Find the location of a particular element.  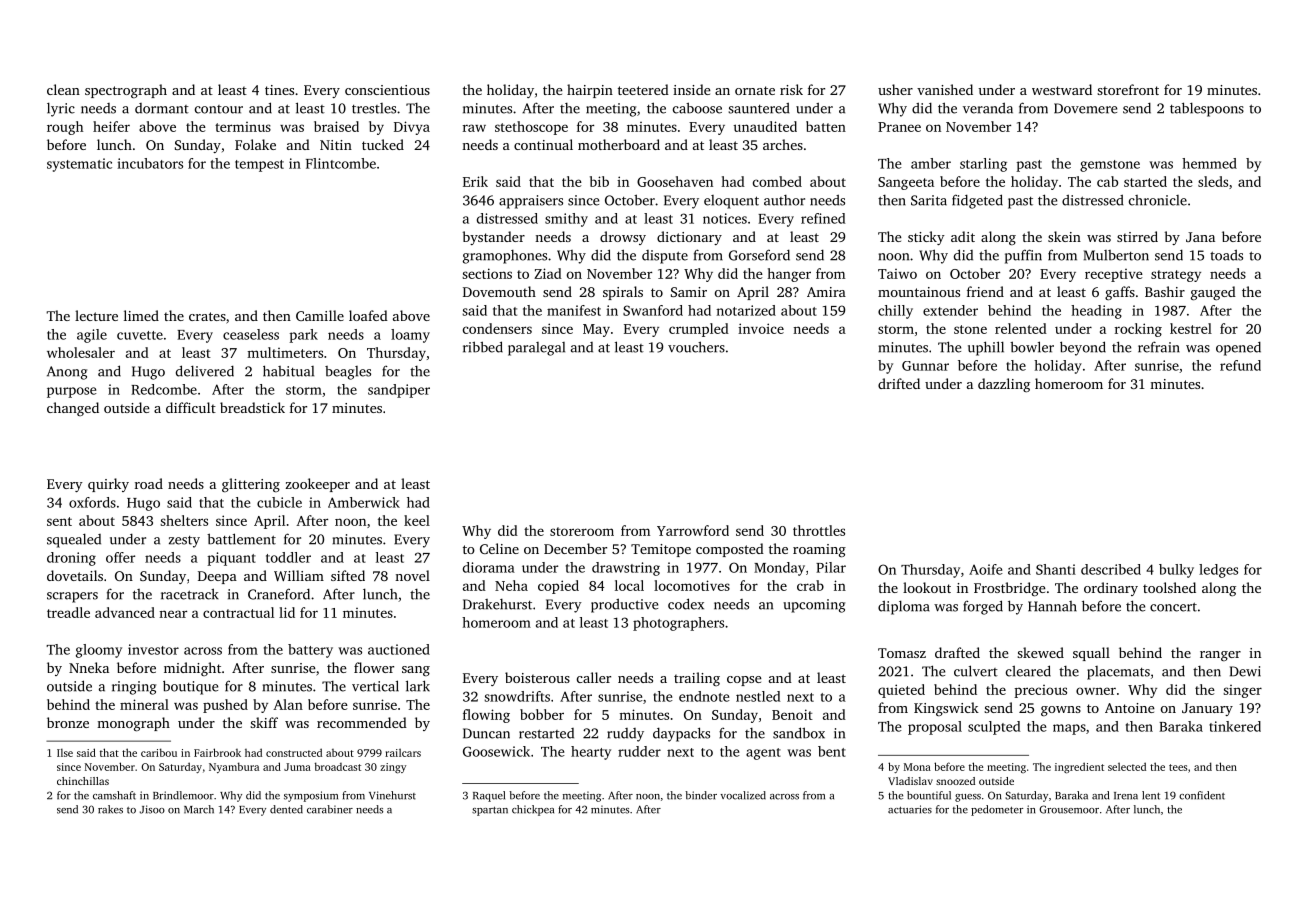

sandpiper is located at coordinates (399, 391).
